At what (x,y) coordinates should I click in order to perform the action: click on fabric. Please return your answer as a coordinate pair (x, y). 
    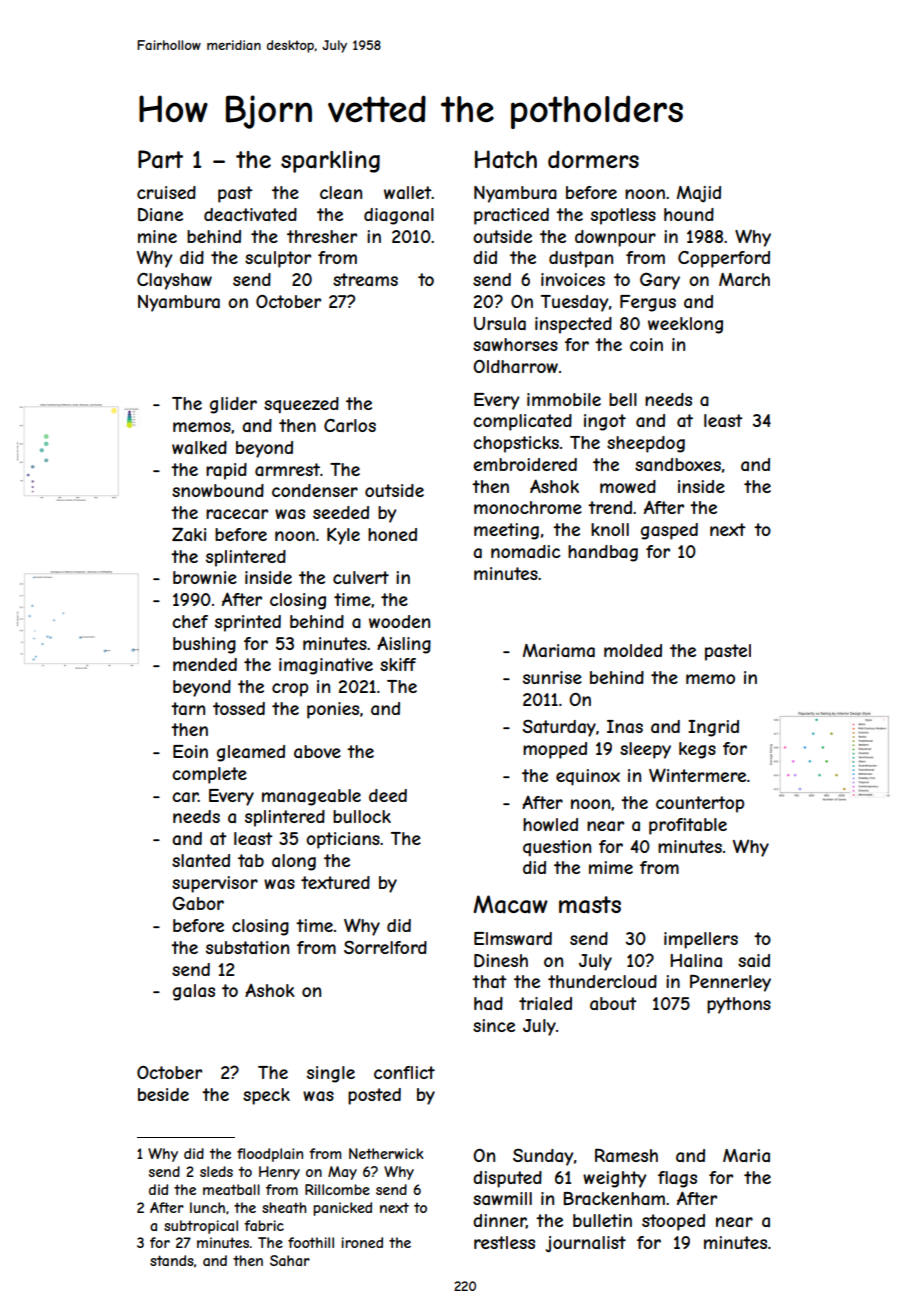
    Looking at the image, I should click on (264, 1225).
